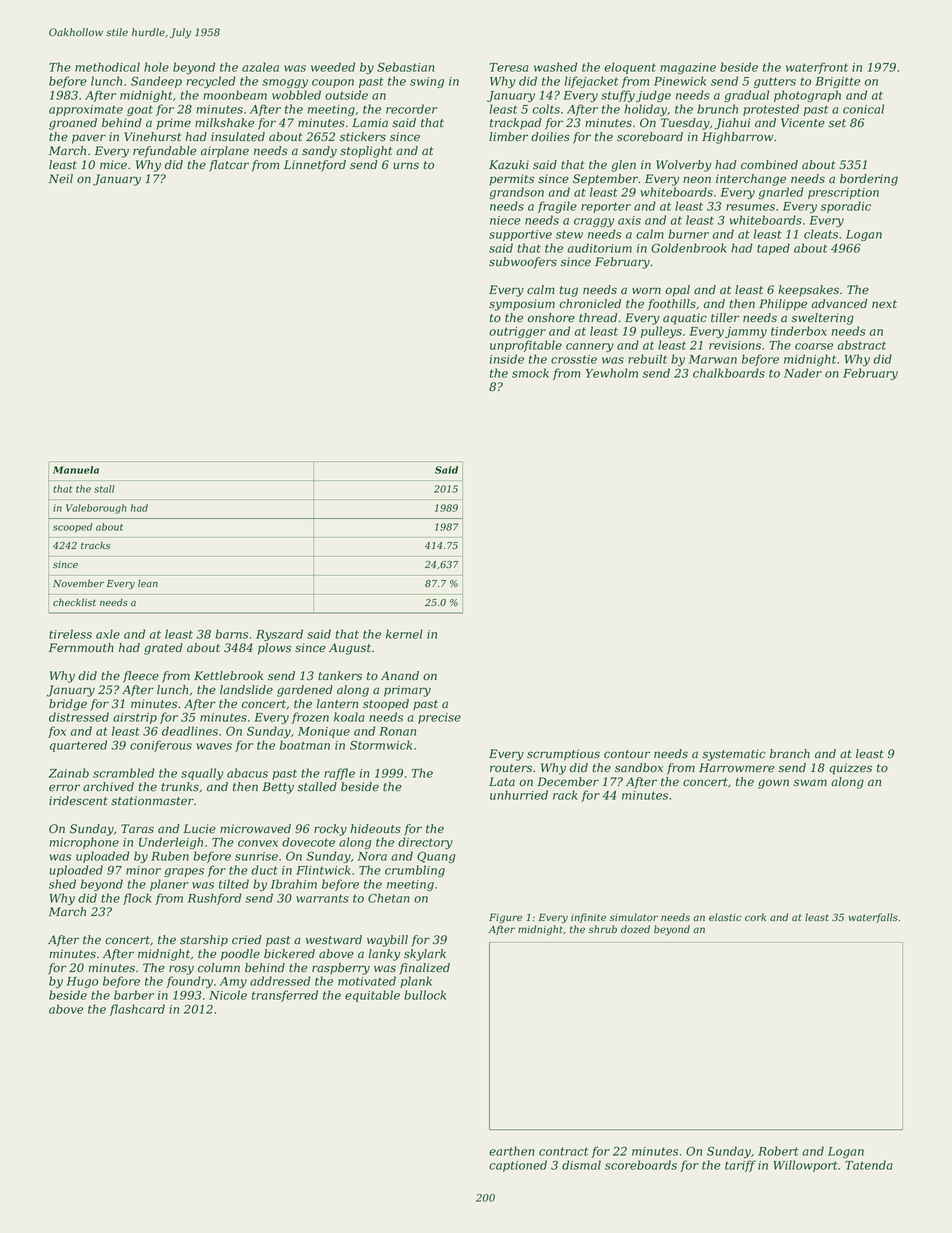 Image resolution: width=952 pixels, height=1233 pixels. What do you see at coordinates (333, 67) in the page?
I see `weeded` at bounding box center [333, 67].
